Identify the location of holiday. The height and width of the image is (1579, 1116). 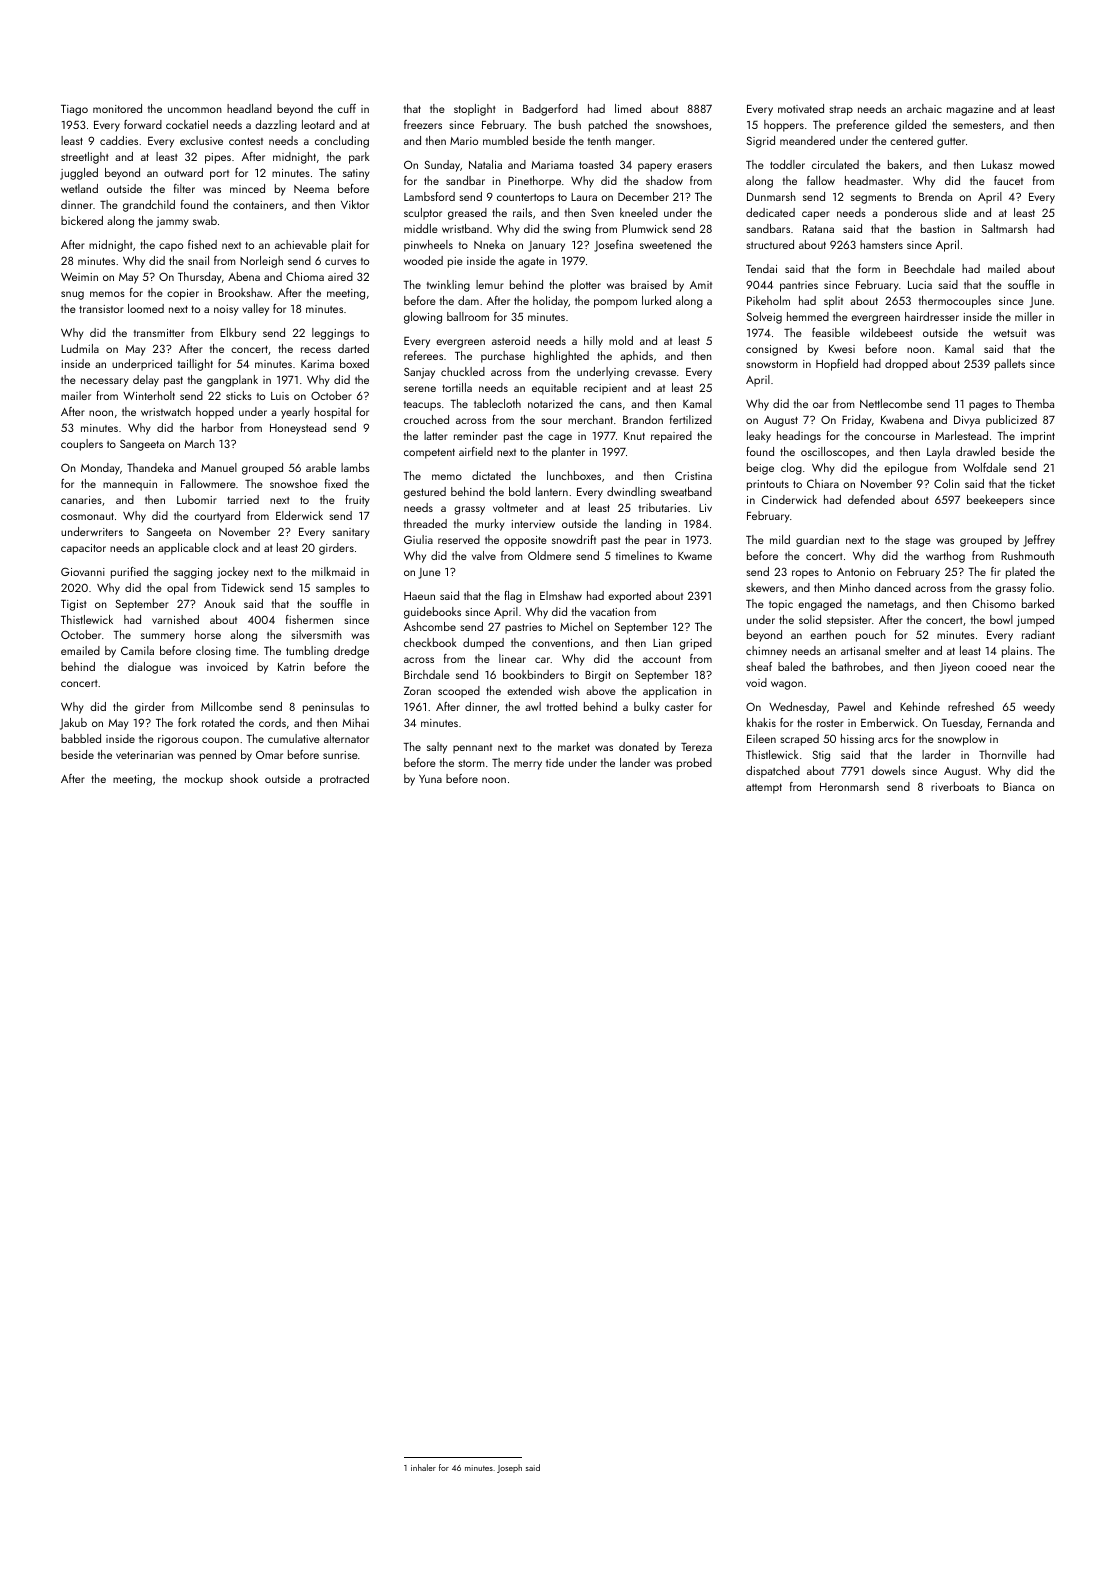
(550, 302).
